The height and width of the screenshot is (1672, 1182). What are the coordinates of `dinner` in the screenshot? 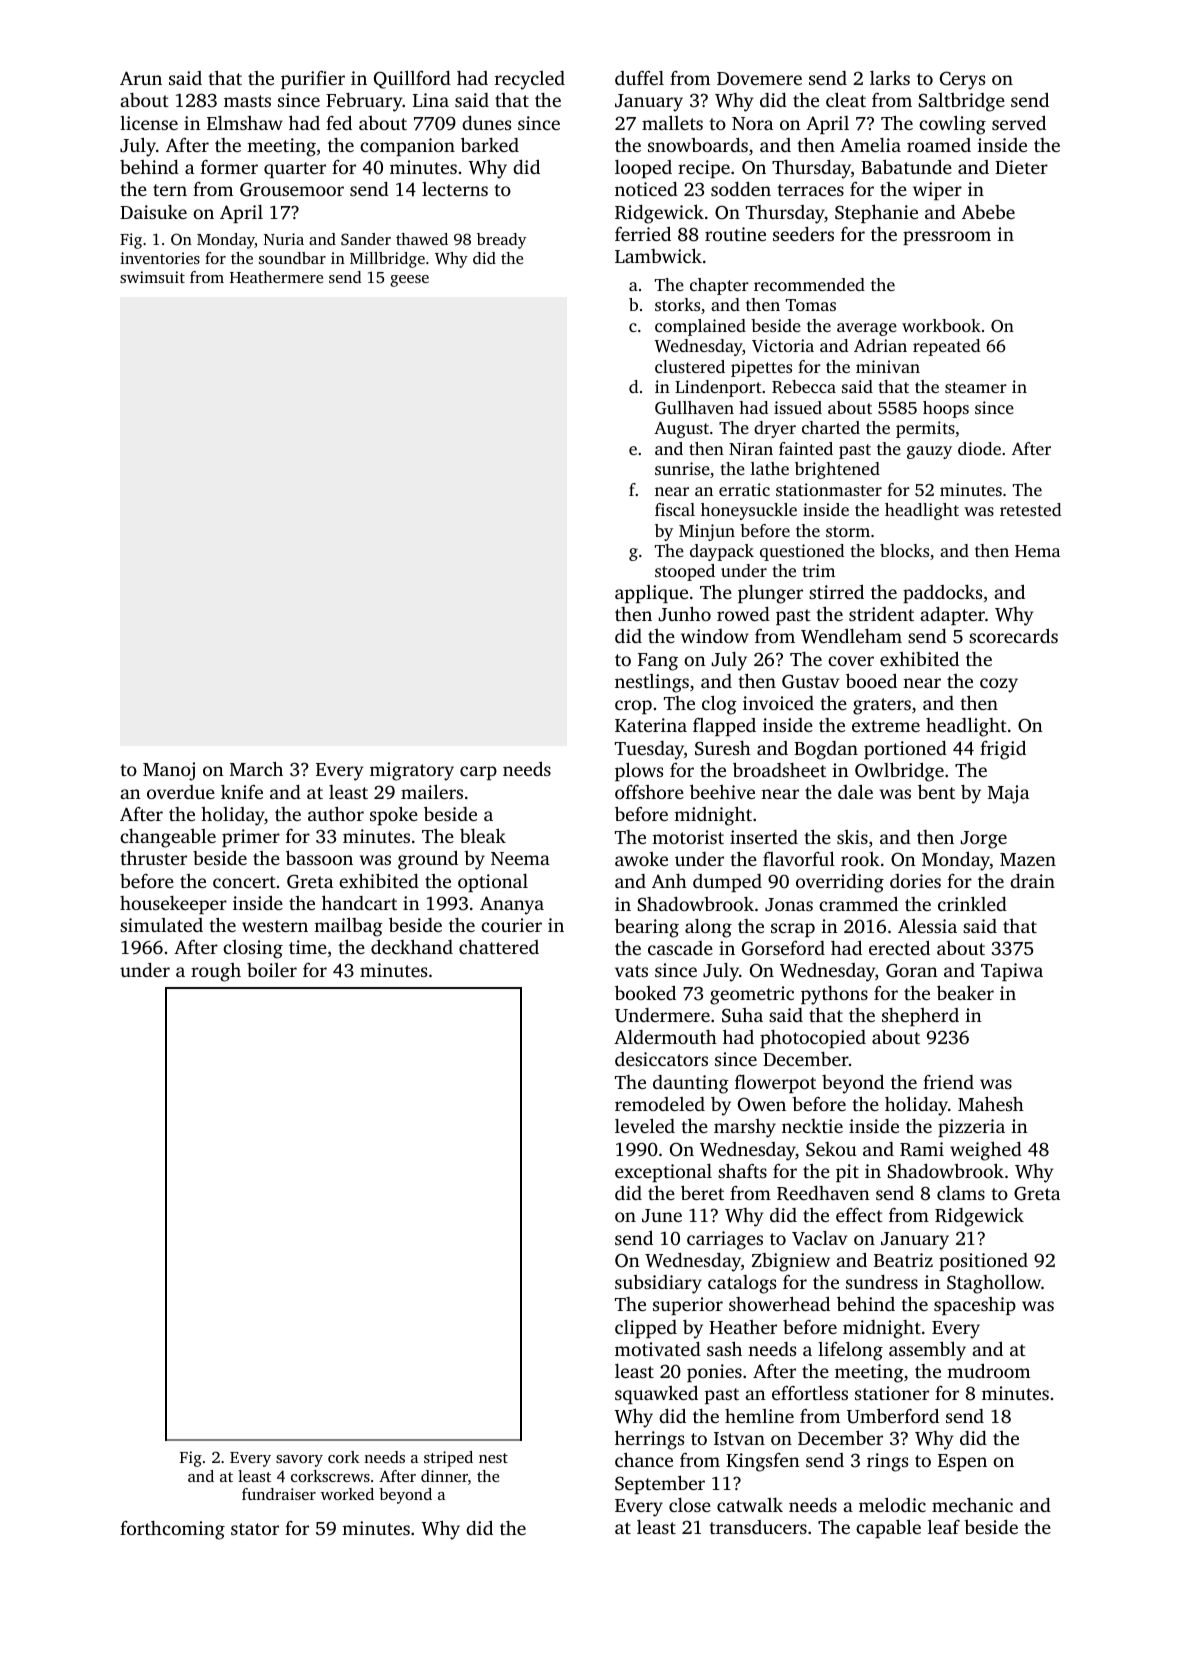 It's located at (444, 1476).
